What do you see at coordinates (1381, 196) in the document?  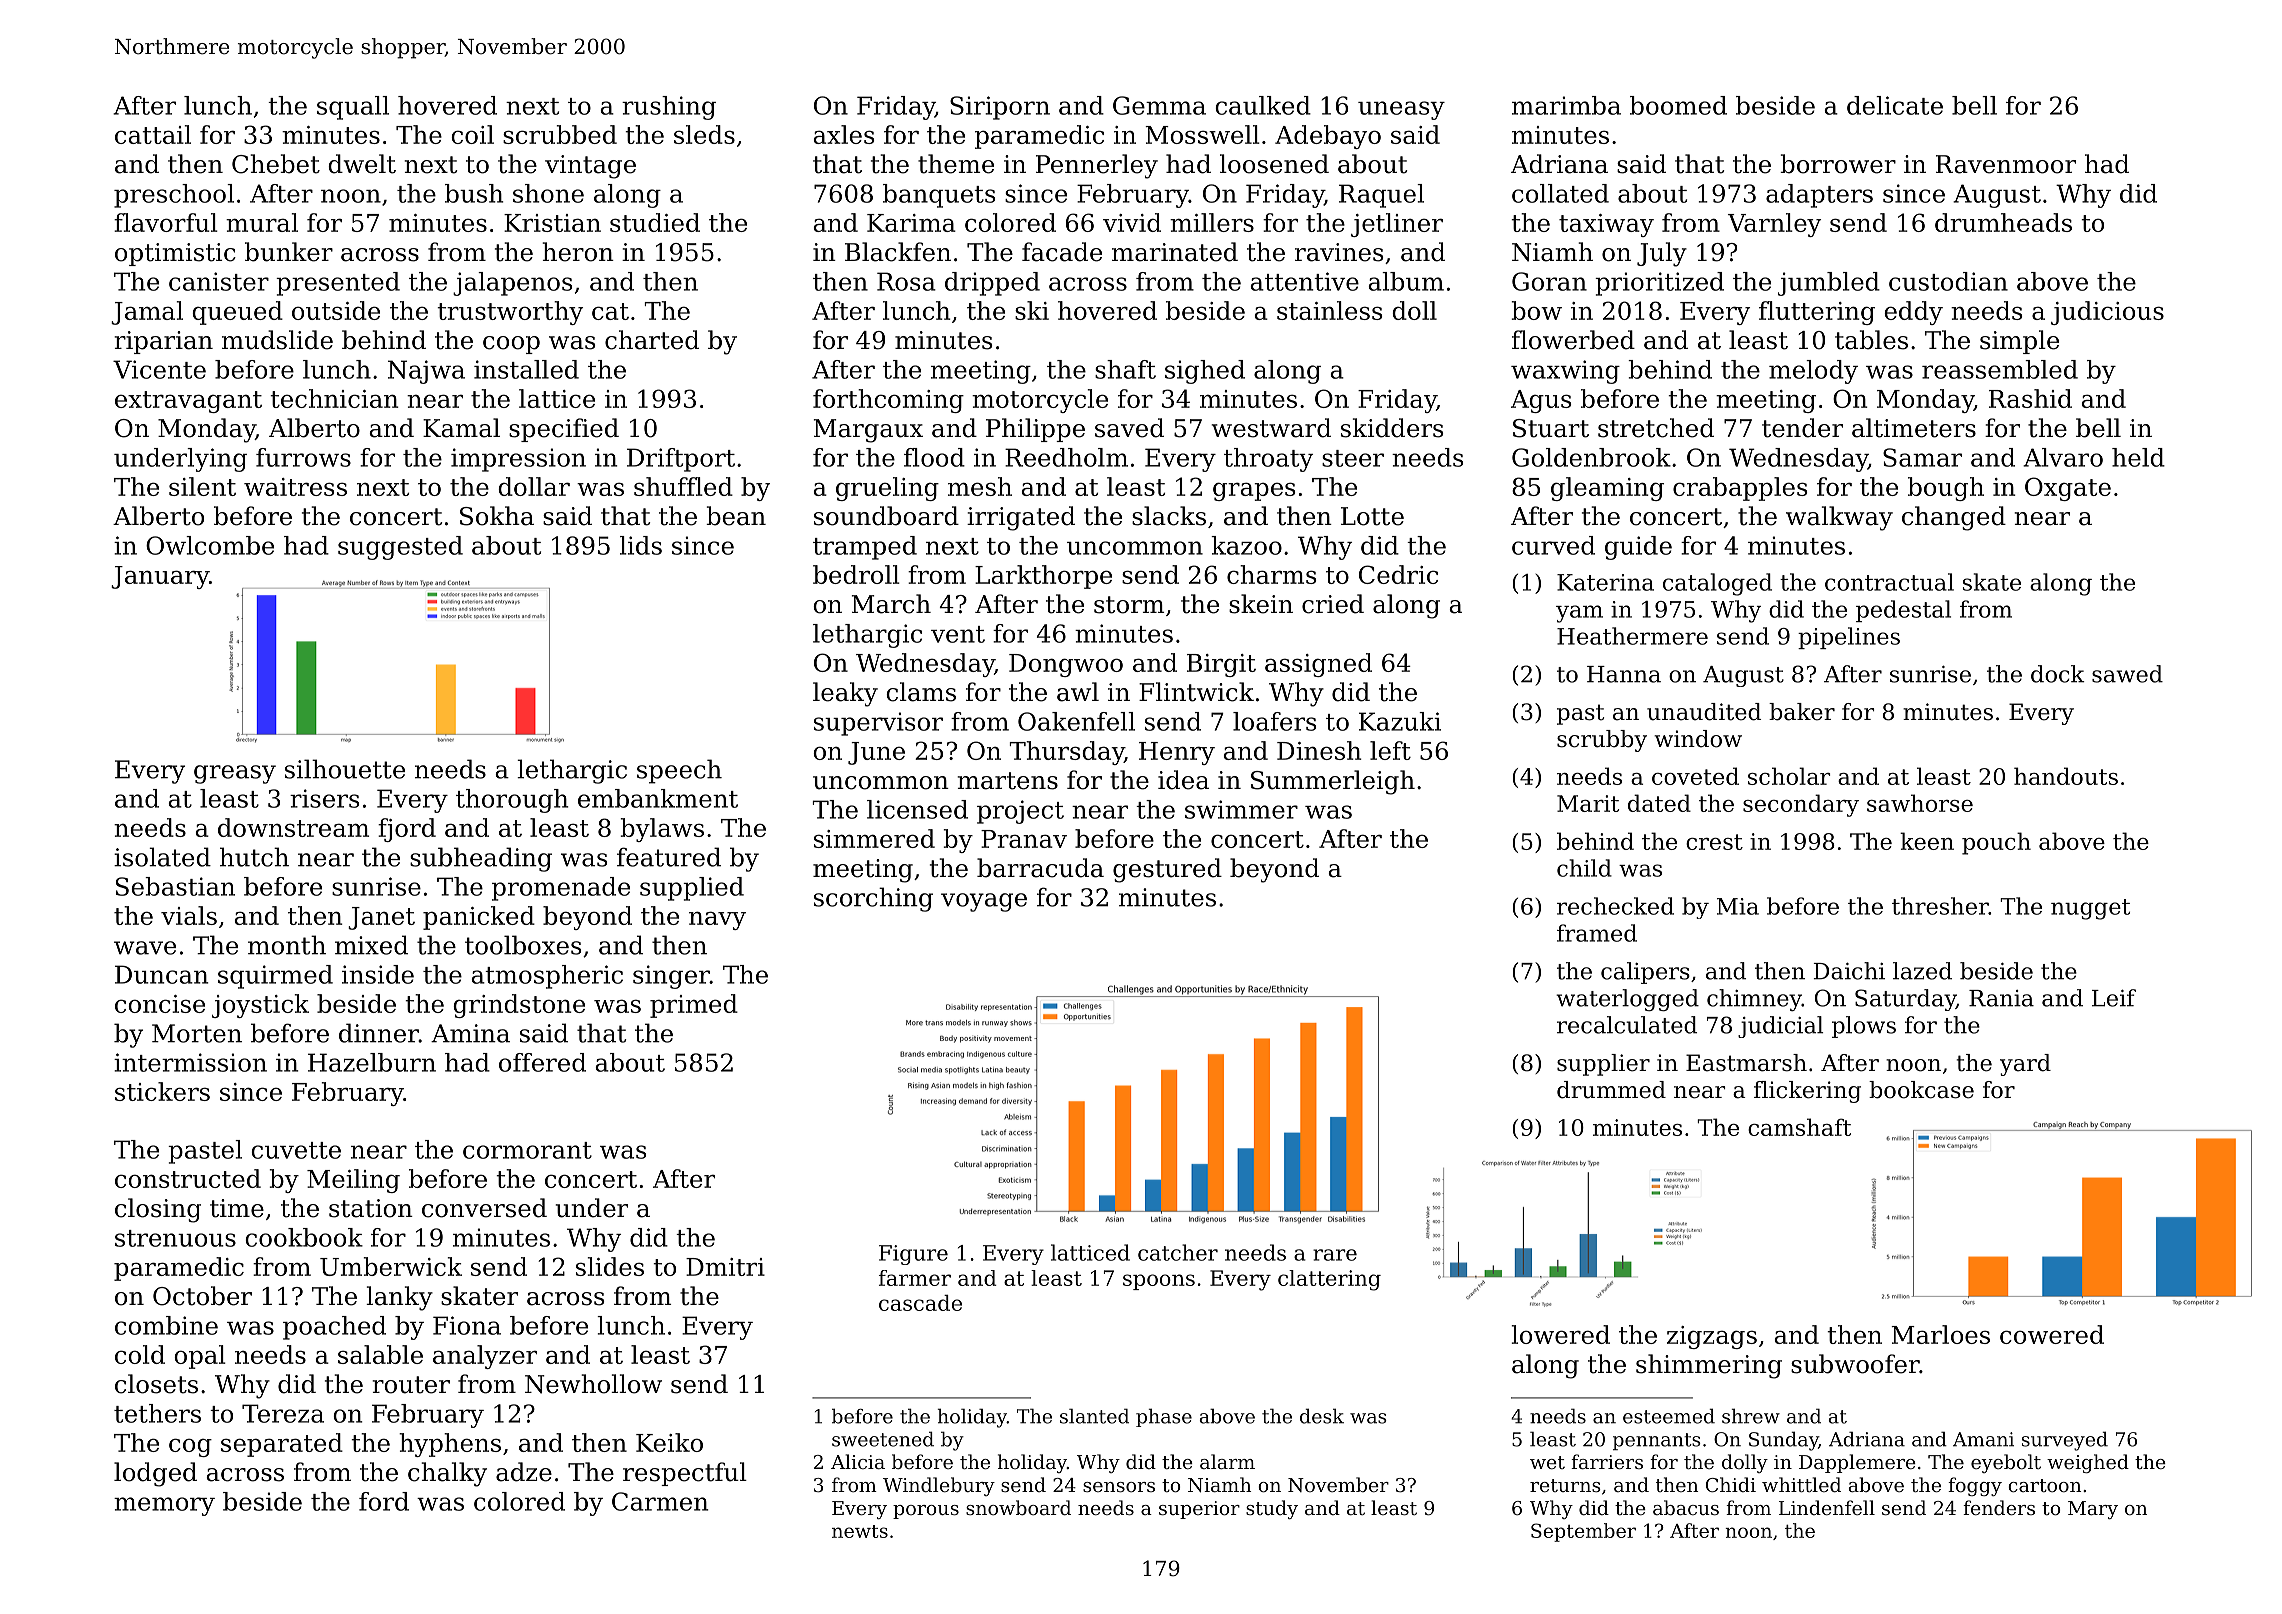 I see `Raquel` at bounding box center [1381, 196].
